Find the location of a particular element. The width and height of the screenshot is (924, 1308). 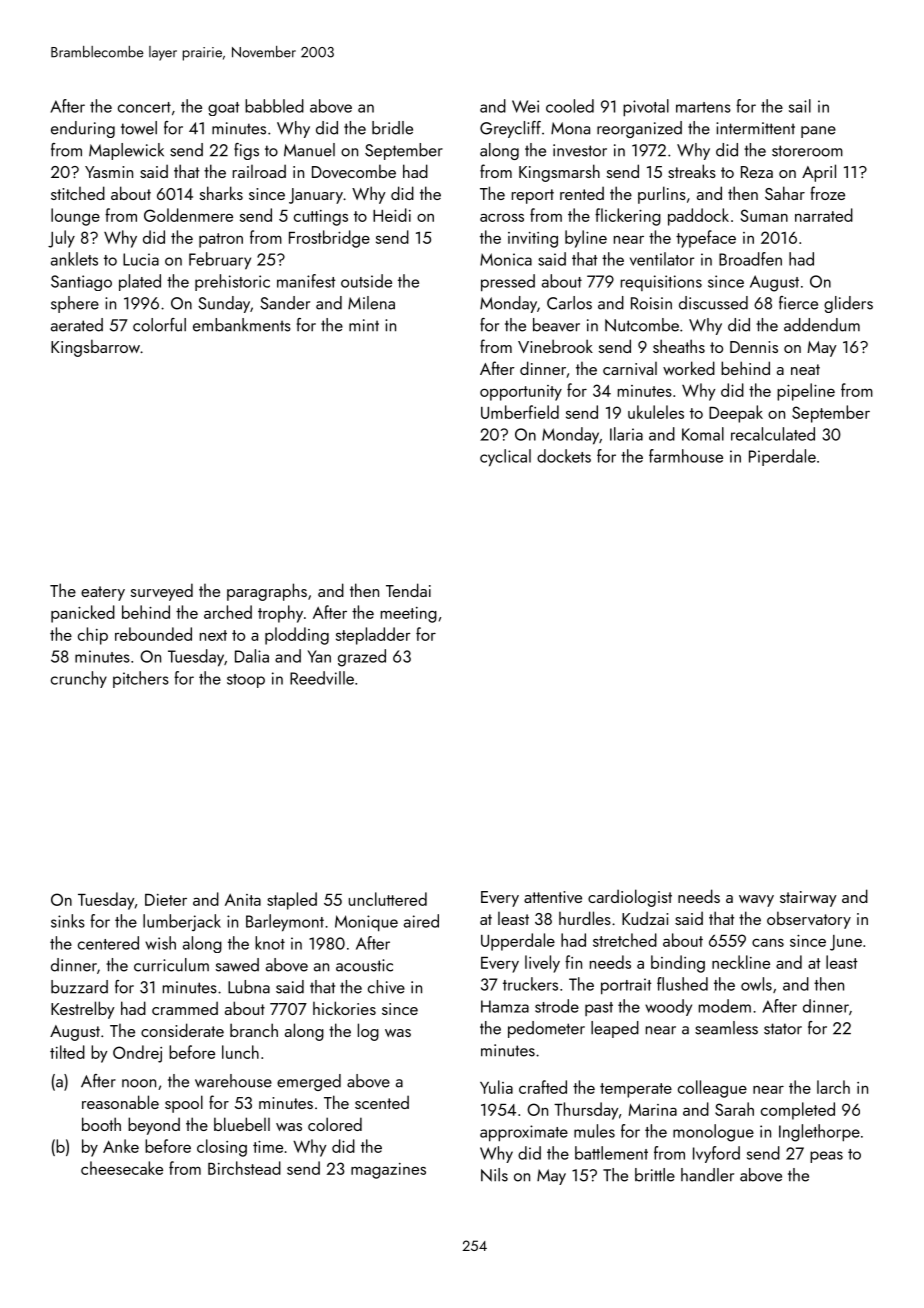

meeting is located at coordinates (409, 615).
